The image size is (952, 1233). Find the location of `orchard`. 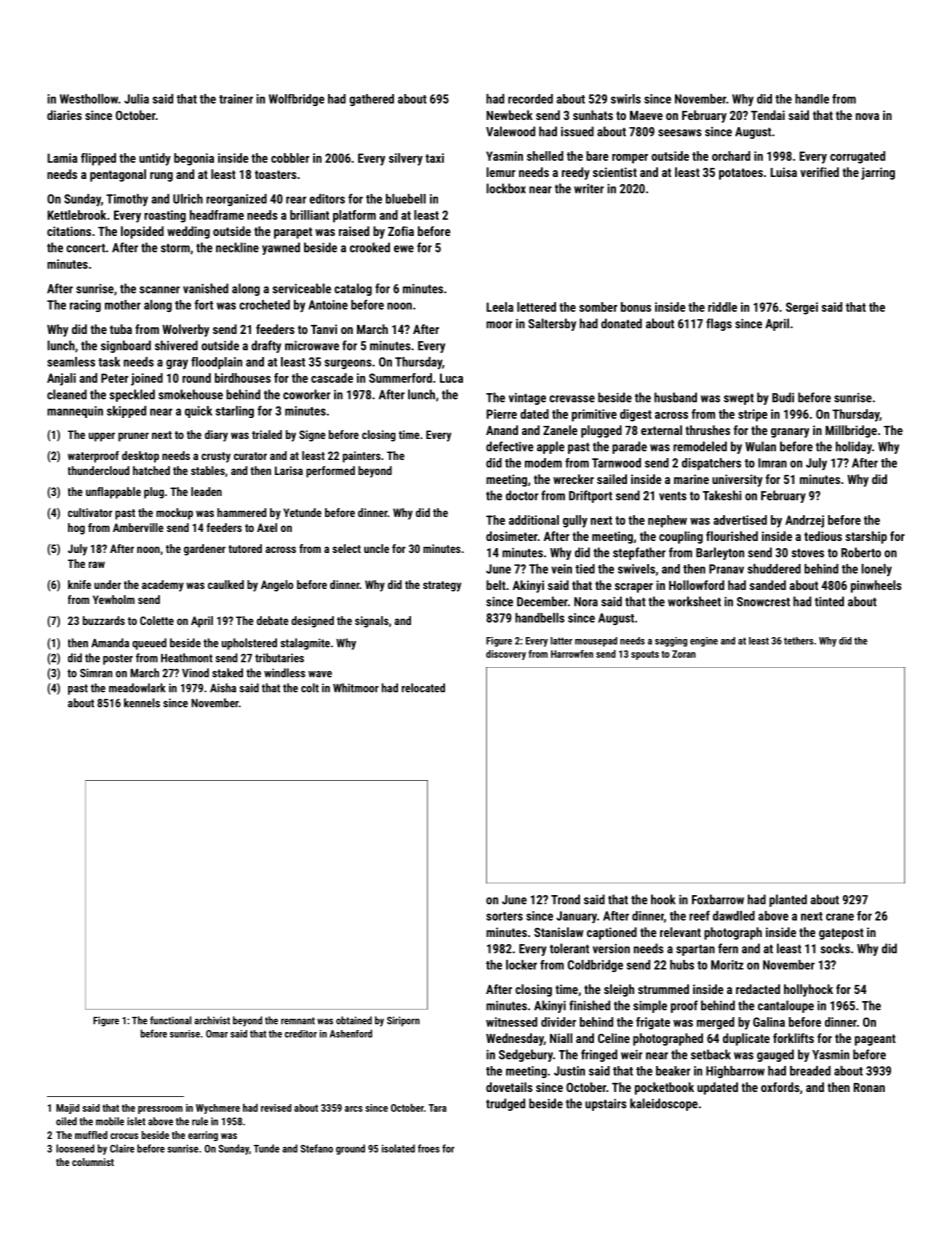

orchard is located at coordinates (731, 156).
